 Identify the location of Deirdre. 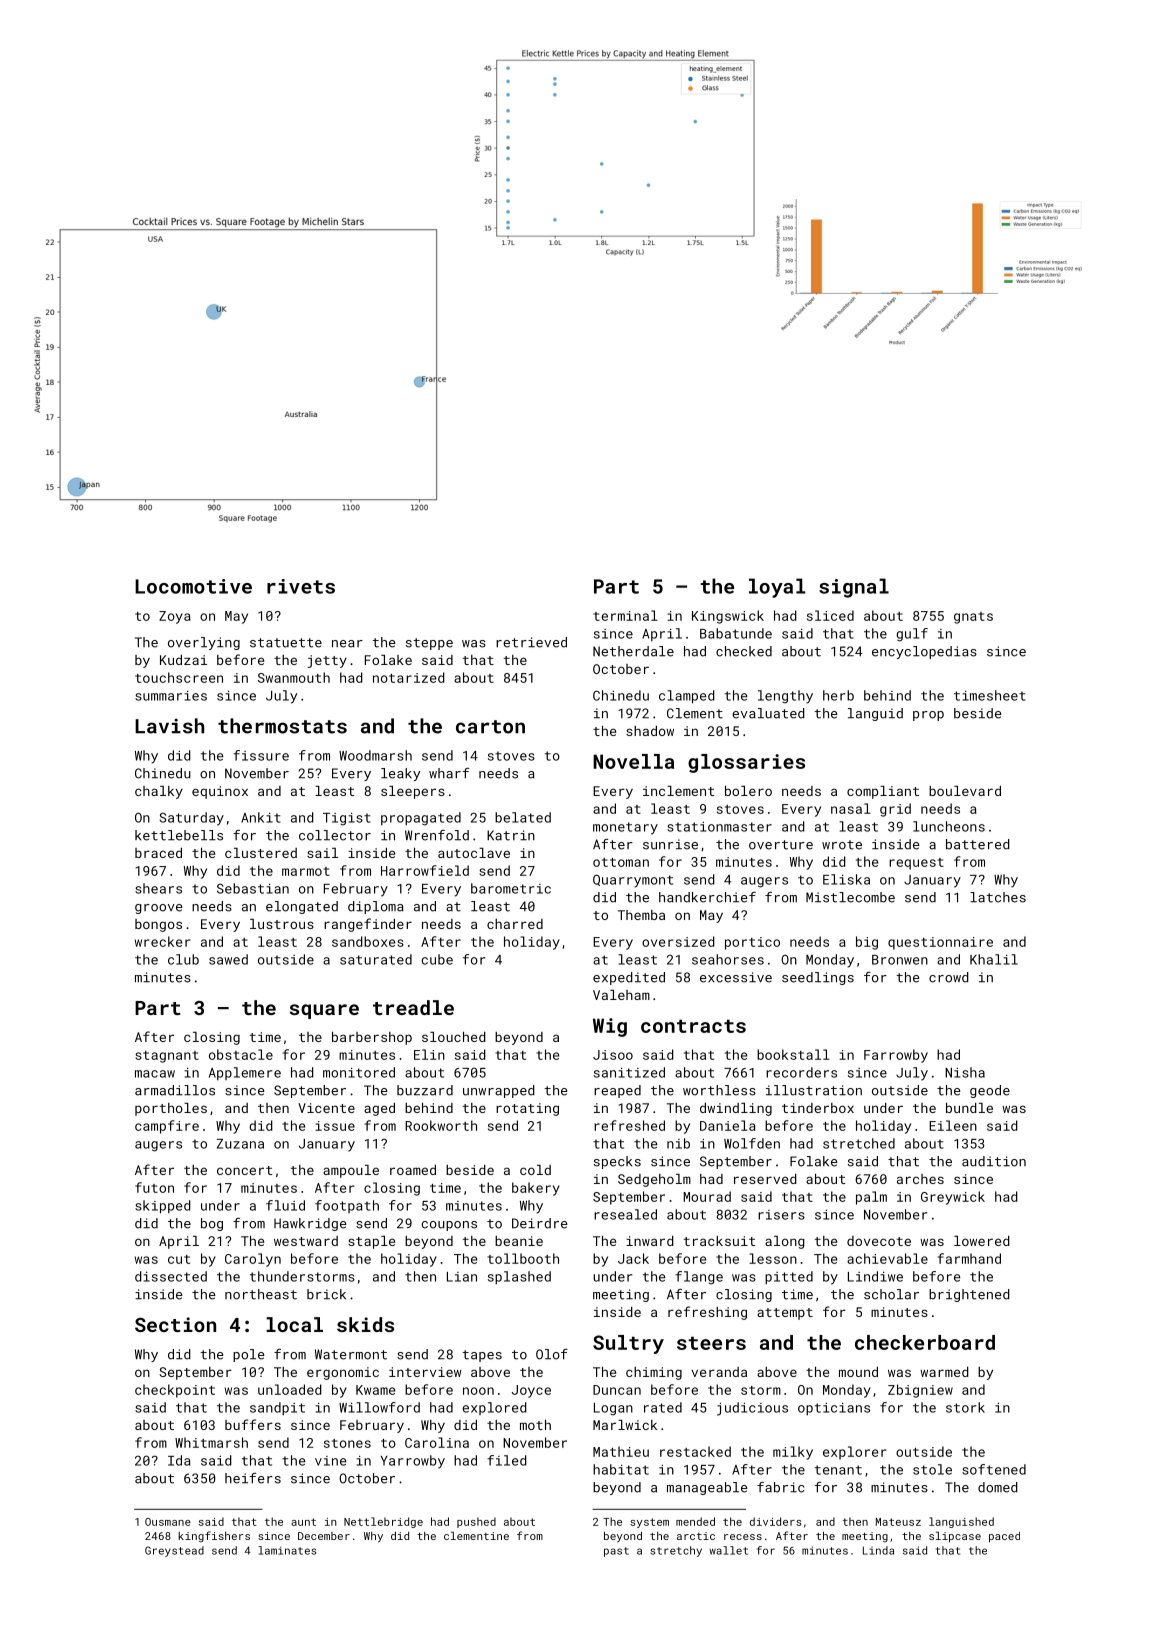
(540, 1223).
